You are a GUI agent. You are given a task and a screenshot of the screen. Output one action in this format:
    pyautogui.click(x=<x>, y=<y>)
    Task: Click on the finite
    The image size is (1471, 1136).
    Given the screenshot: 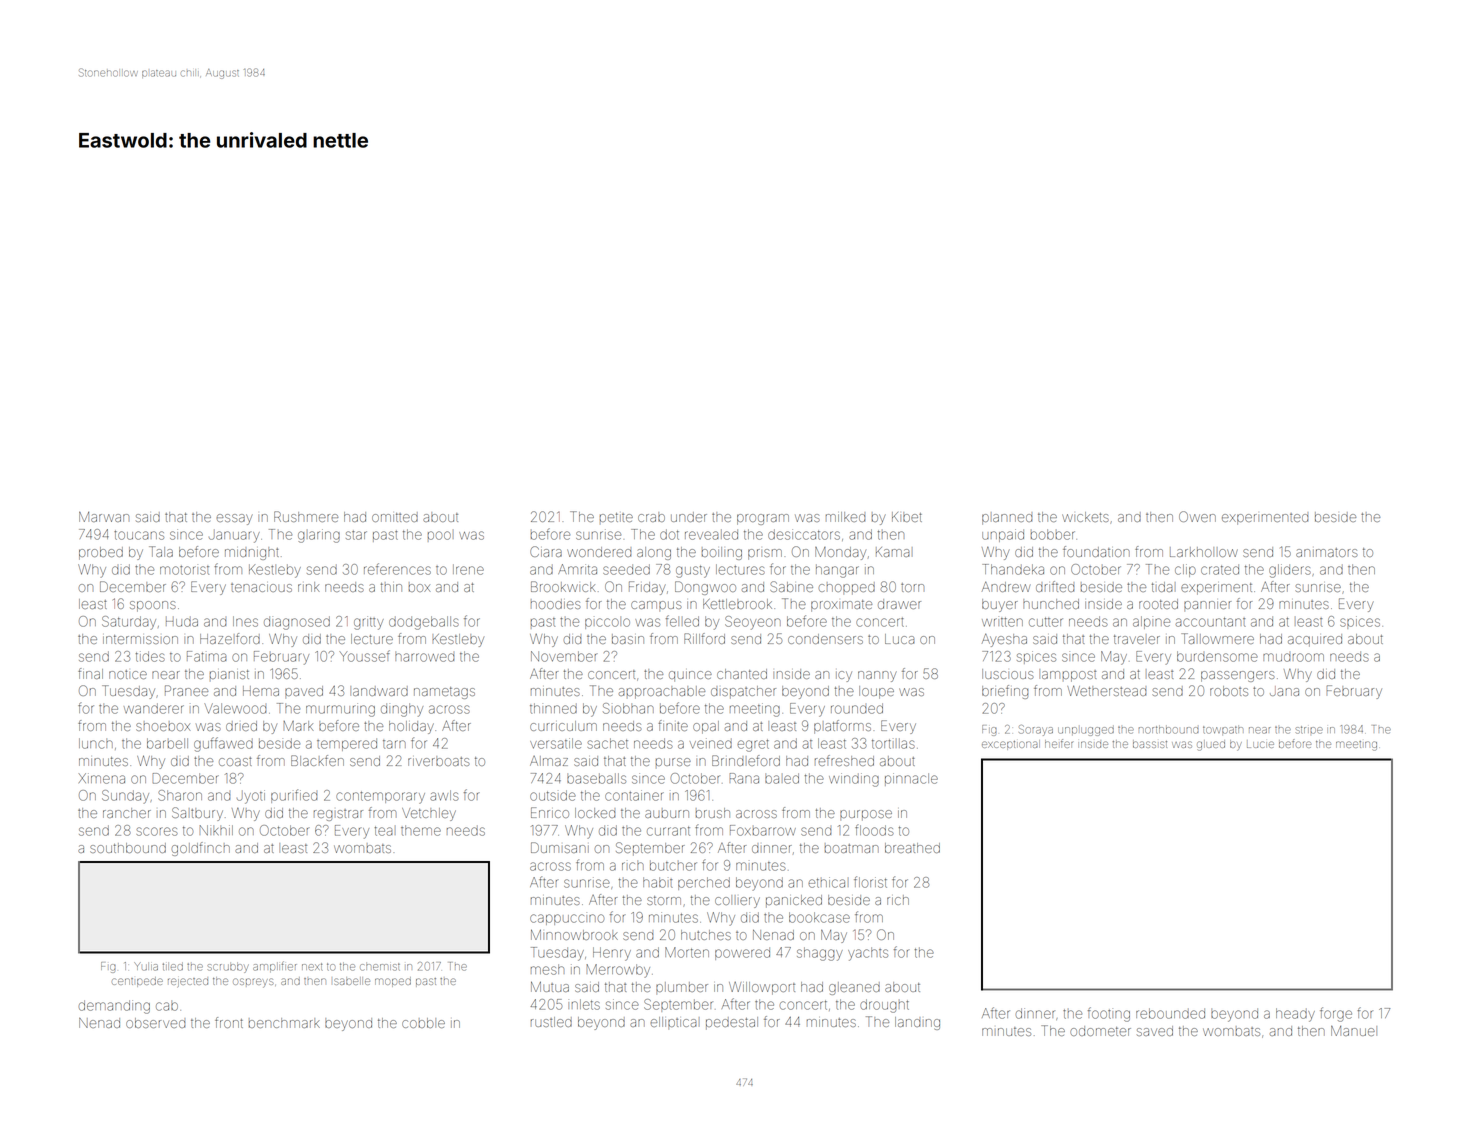 What is the action you would take?
    pyautogui.click(x=673, y=725)
